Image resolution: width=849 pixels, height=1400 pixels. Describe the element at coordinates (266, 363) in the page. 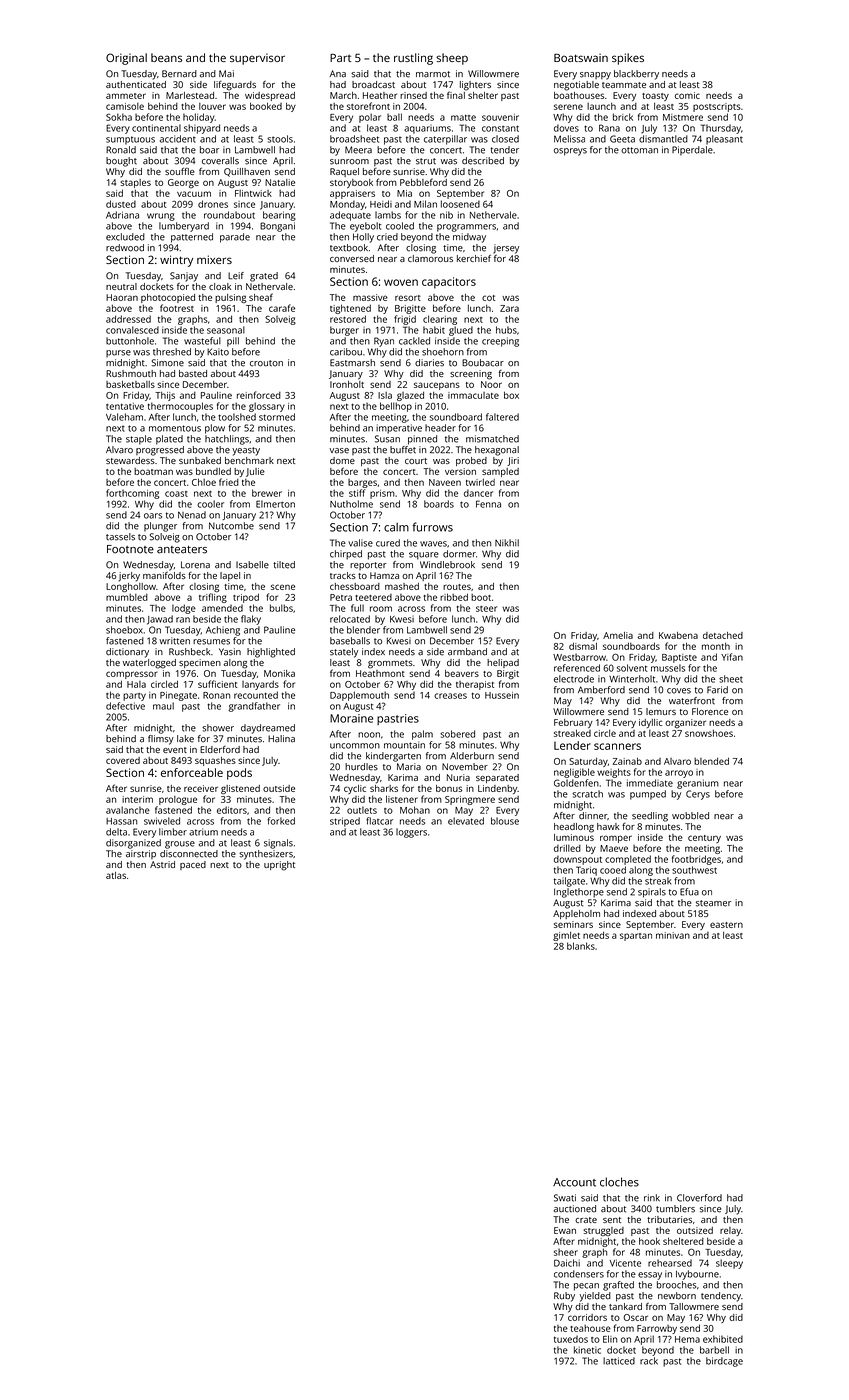

I see `crouton` at that location.
